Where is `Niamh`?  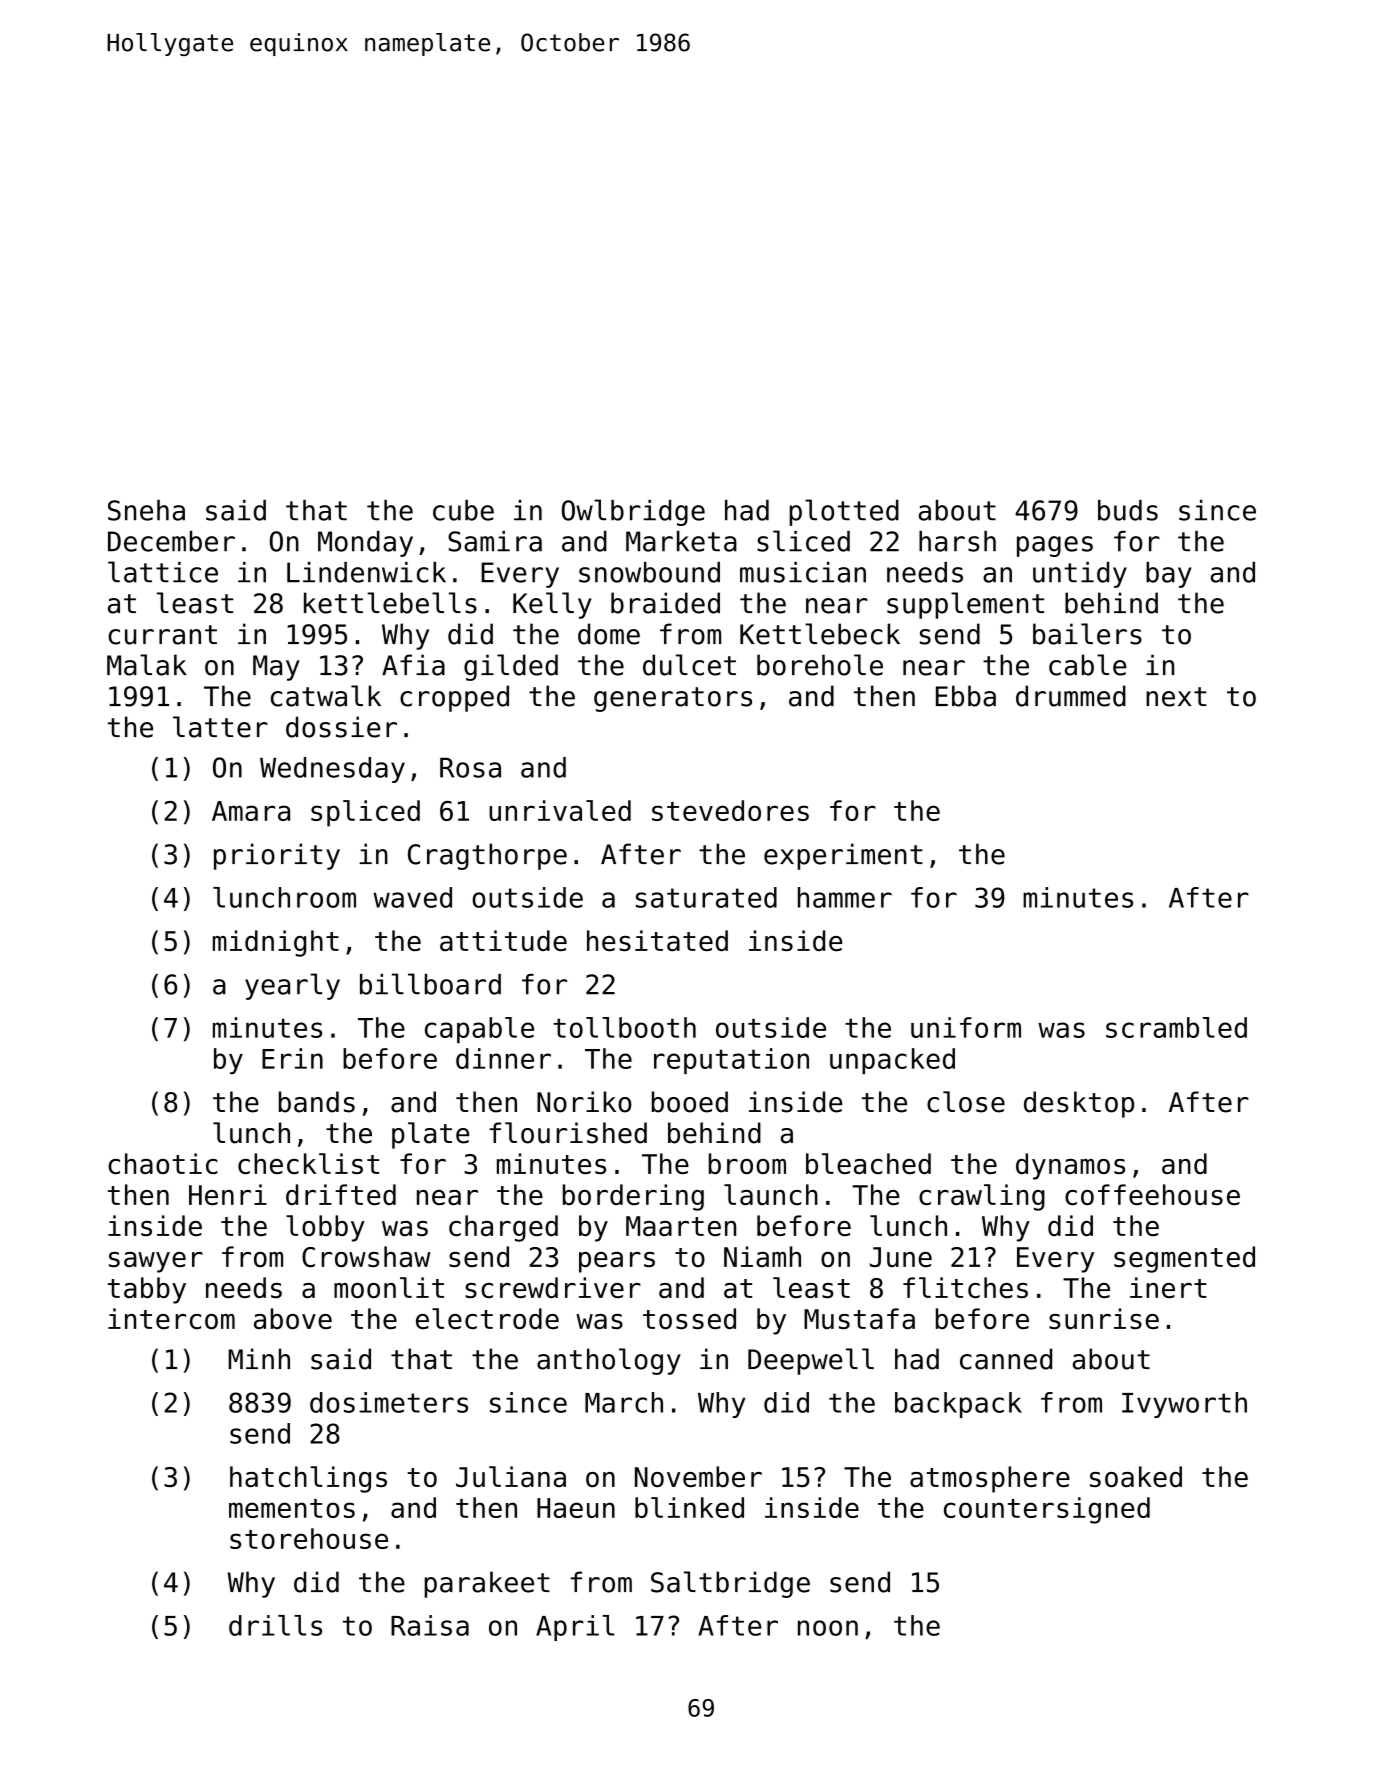
Niamh is located at coordinates (762, 1256).
